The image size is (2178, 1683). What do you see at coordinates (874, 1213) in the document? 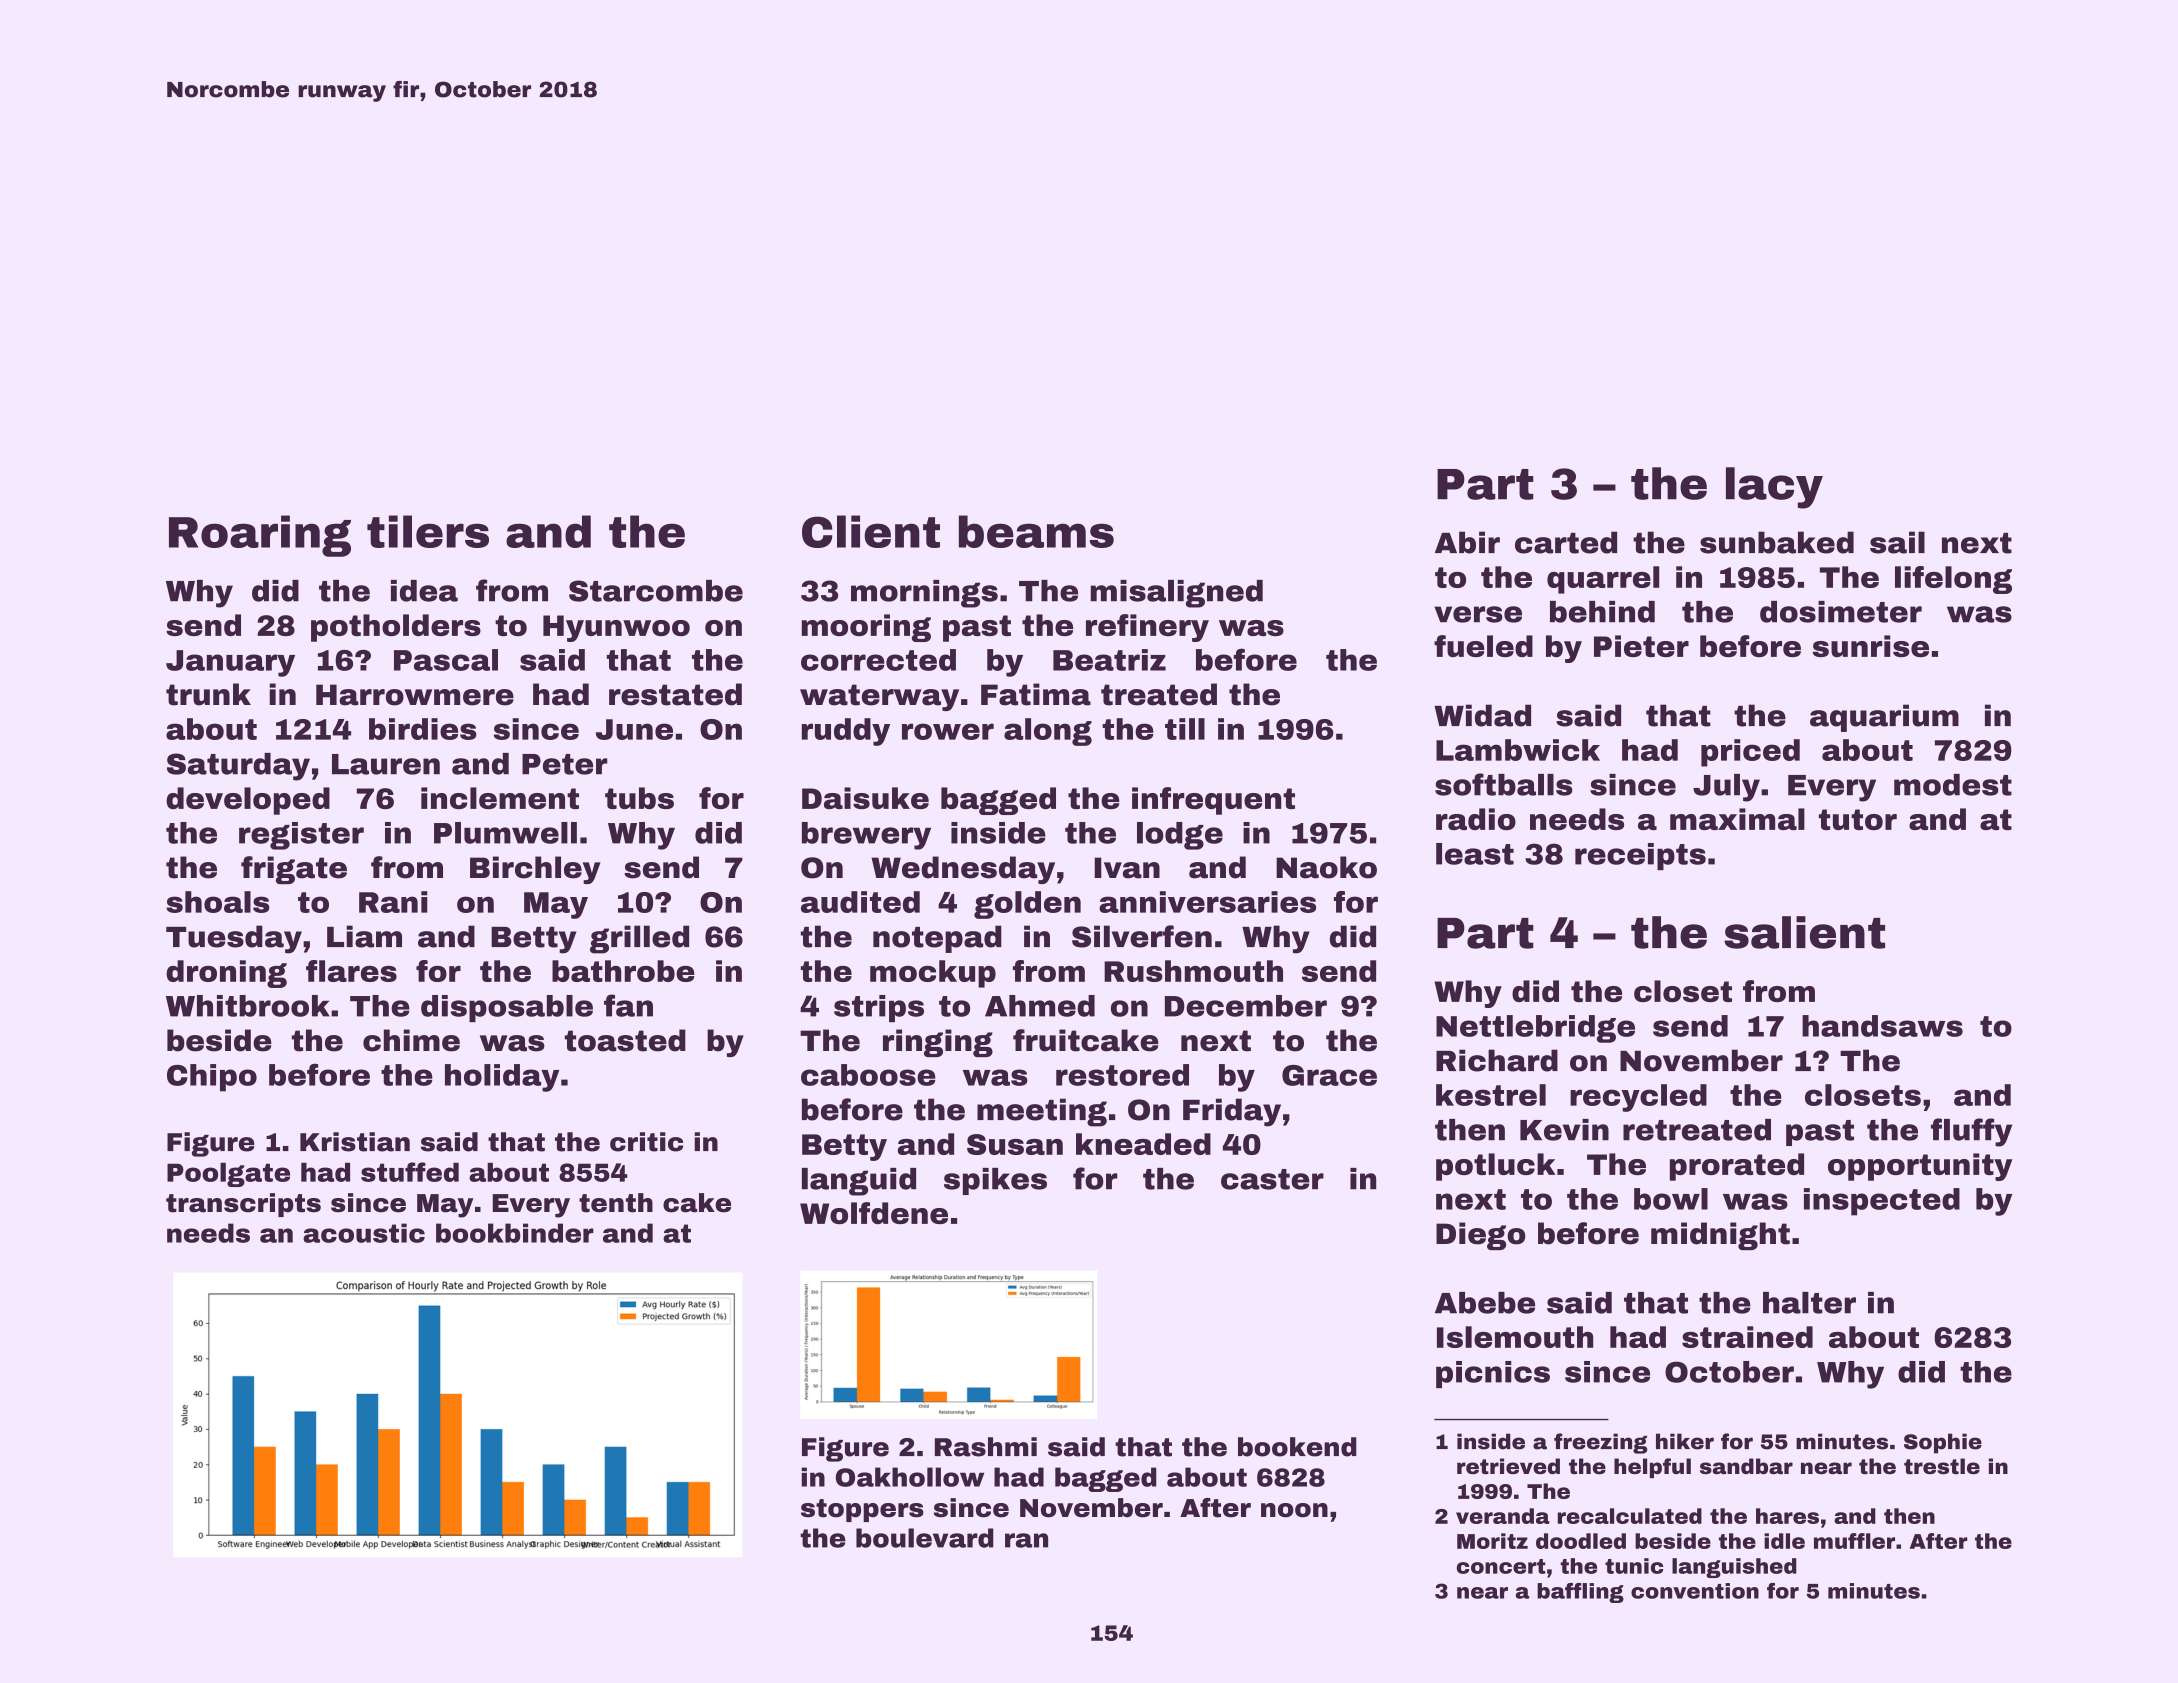
I see `Wolfdene` at bounding box center [874, 1213].
